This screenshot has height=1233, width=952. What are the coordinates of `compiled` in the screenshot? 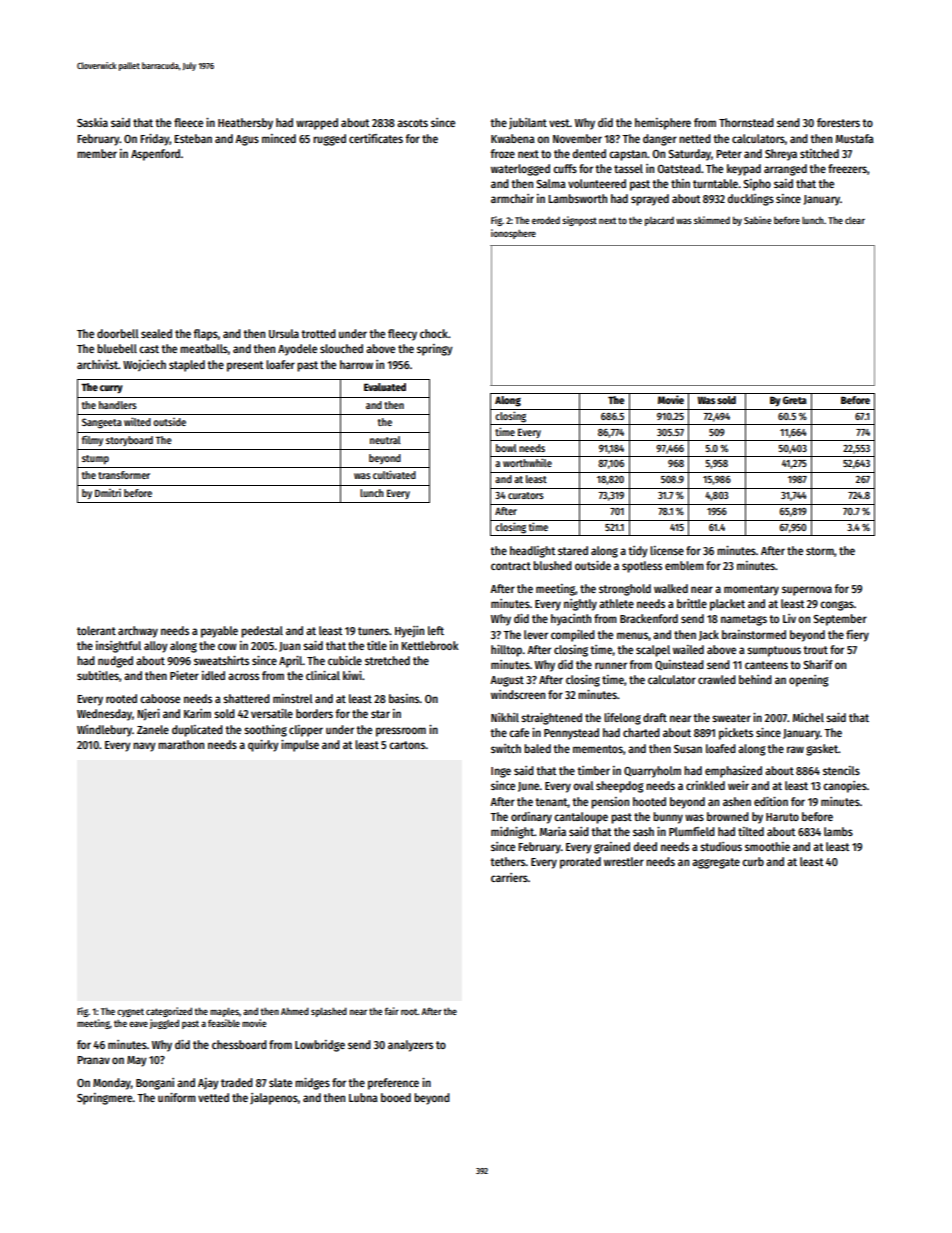 It's located at (573, 636).
